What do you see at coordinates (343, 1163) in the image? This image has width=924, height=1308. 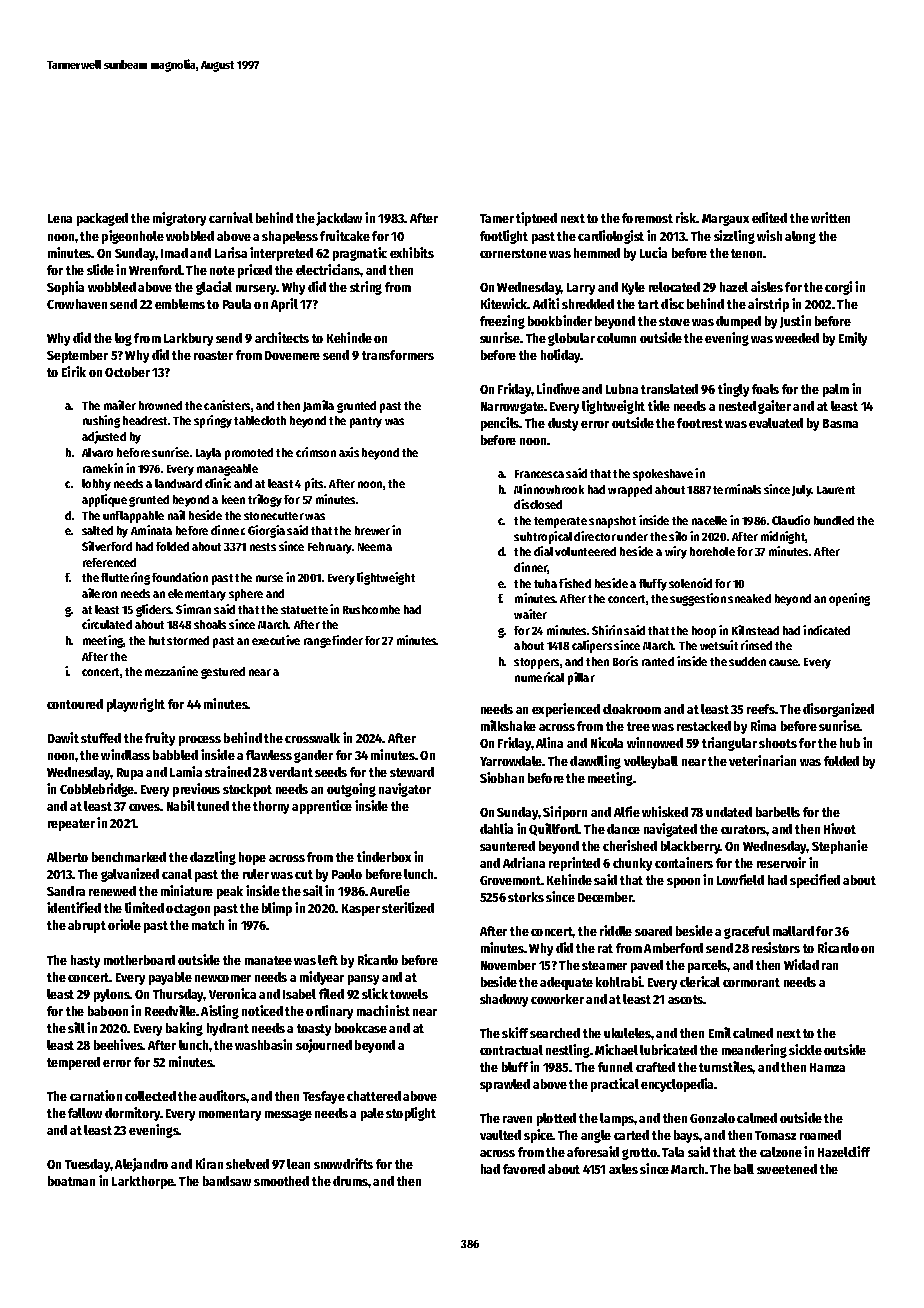 I see `snowdrifts` at bounding box center [343, 1163].
